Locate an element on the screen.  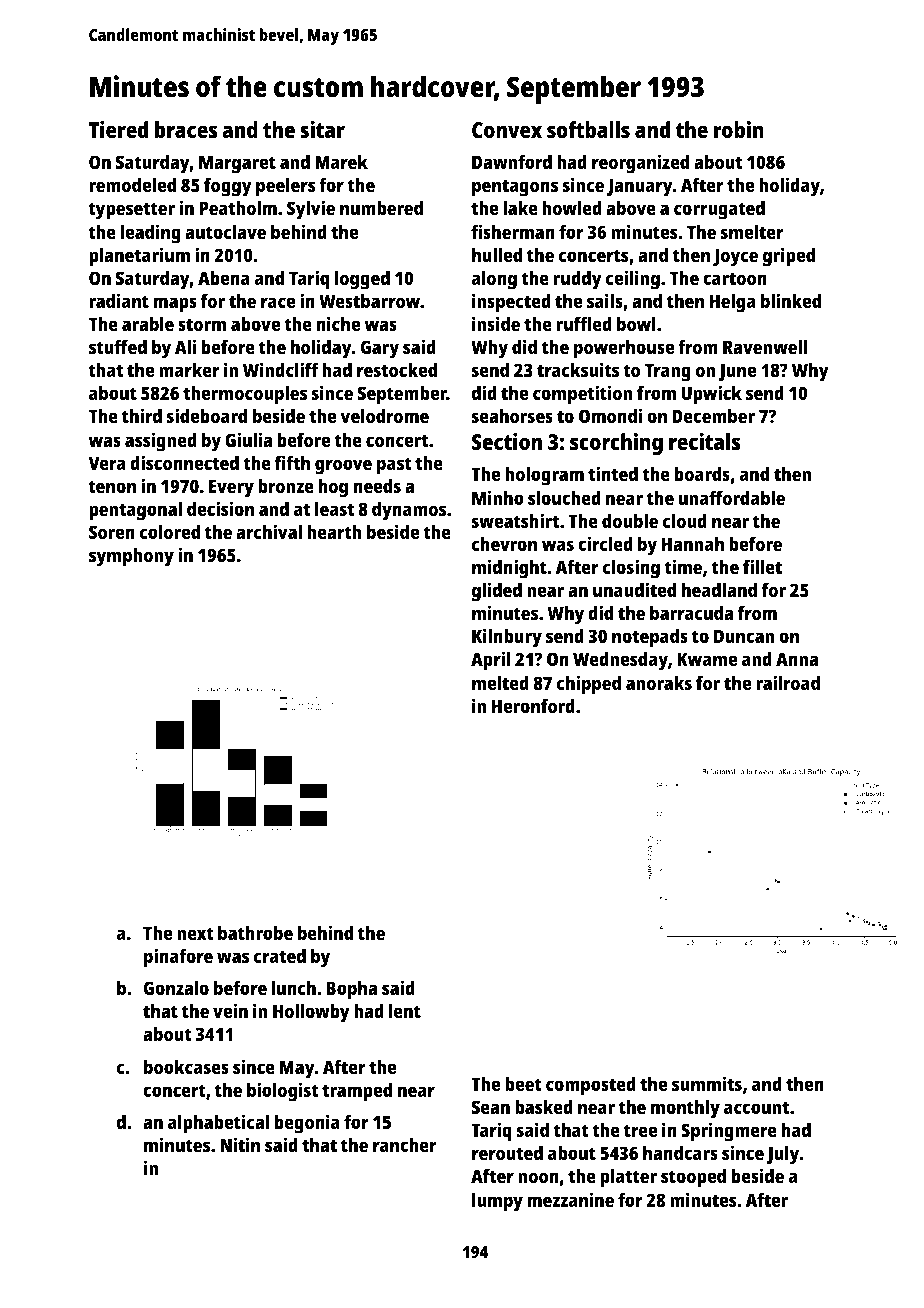
rancher is located at coordinates (405, 1145).
